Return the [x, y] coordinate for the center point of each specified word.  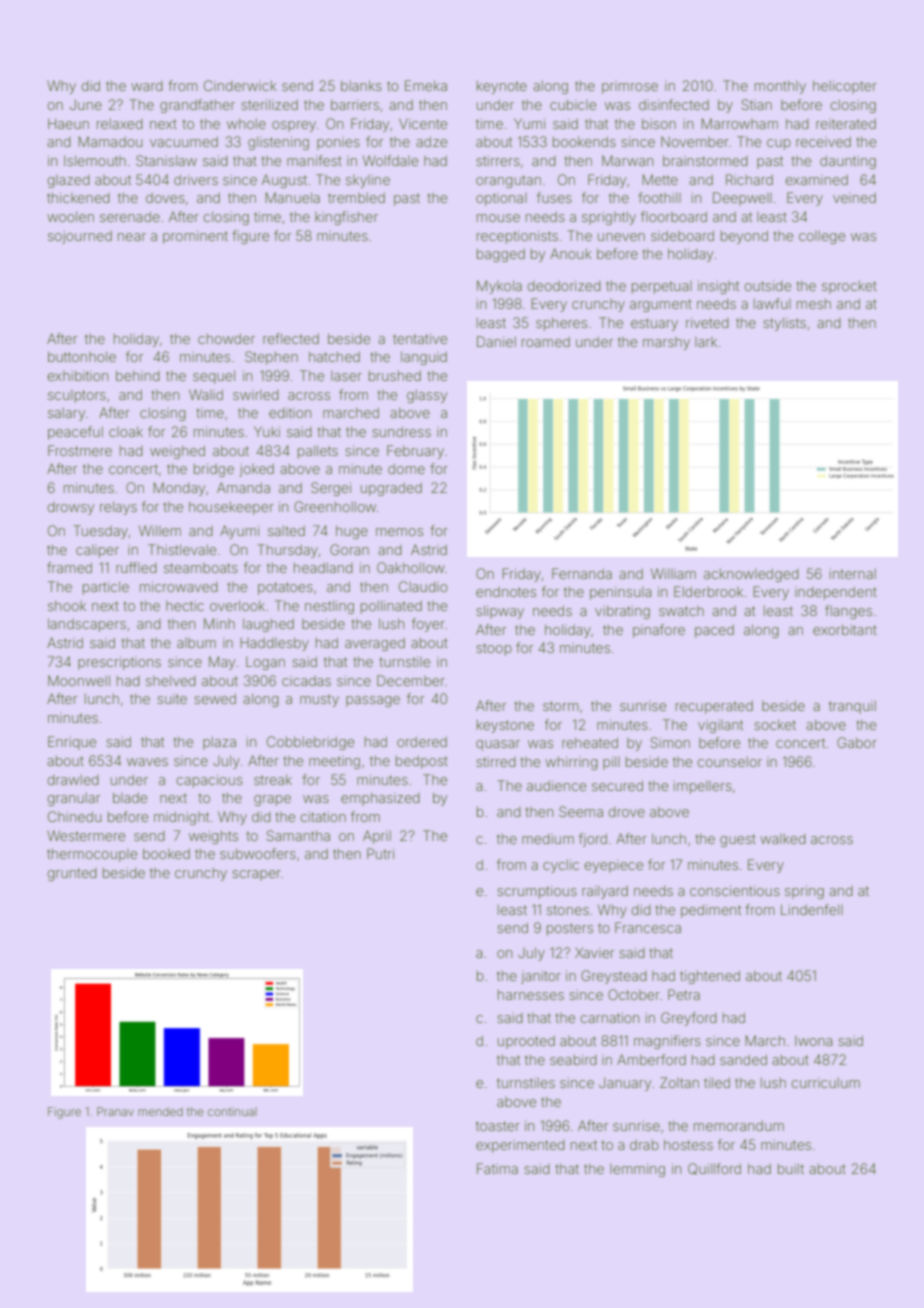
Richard [749, 179]
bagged [501, 255]
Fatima [497, 1168]
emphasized [380, 799]
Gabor [857, 742]
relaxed [120, 124]
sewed [215, 698]
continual [232, 1111]
